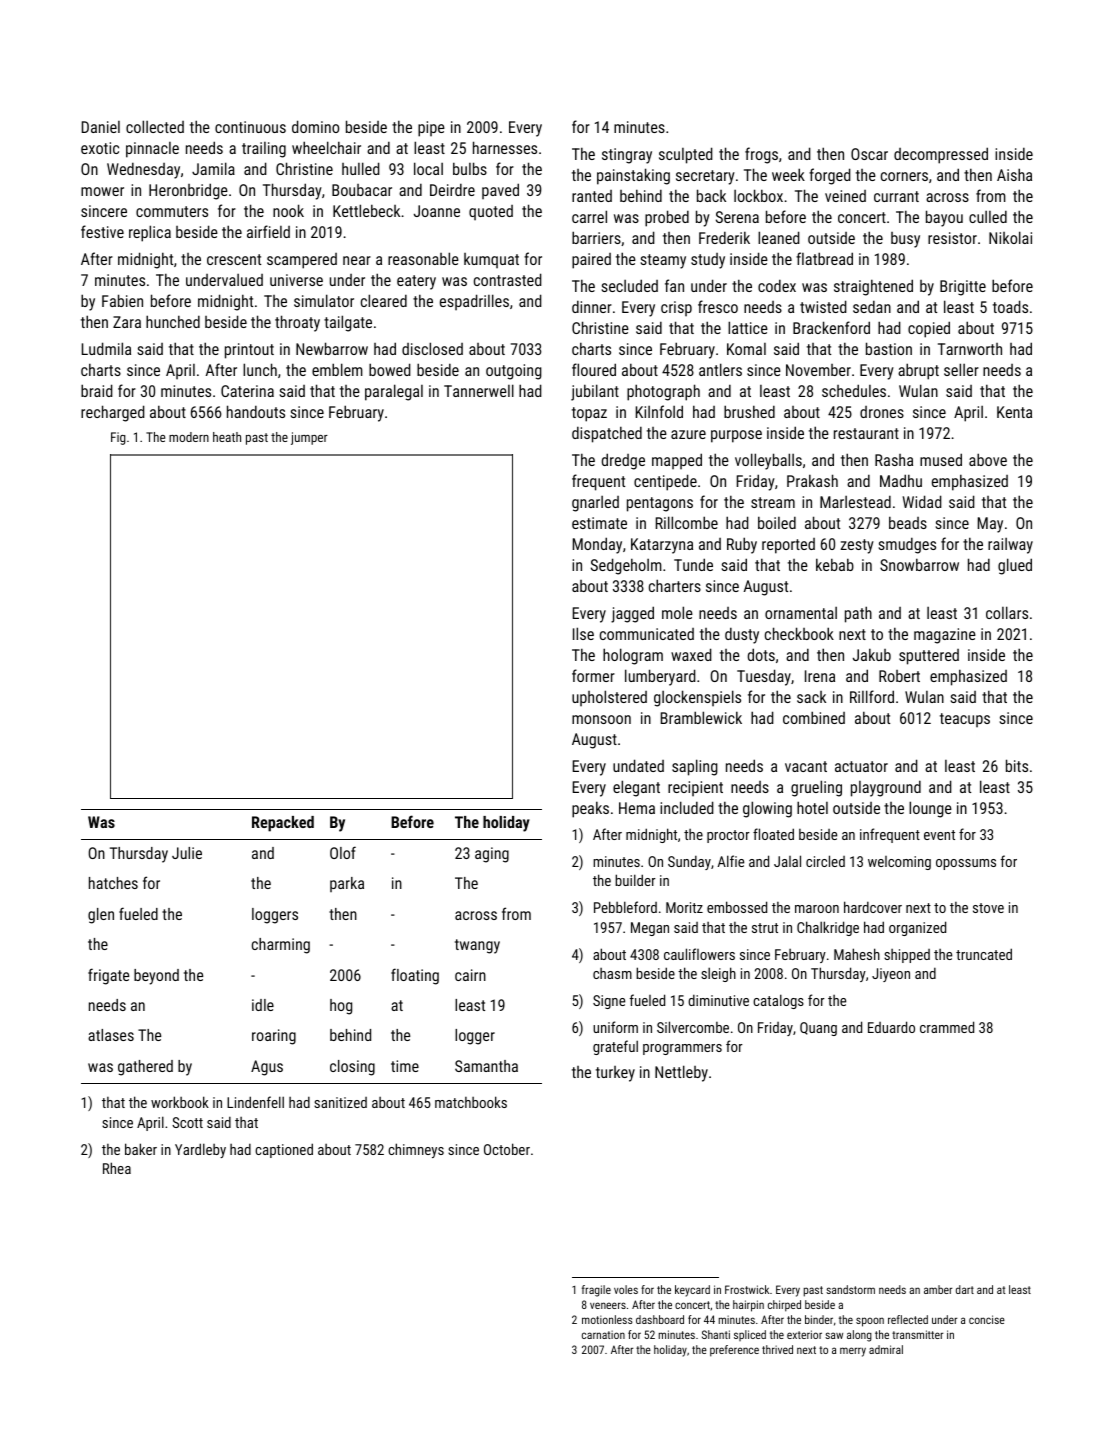  I want to click on contrasted, so click(508, 279).
